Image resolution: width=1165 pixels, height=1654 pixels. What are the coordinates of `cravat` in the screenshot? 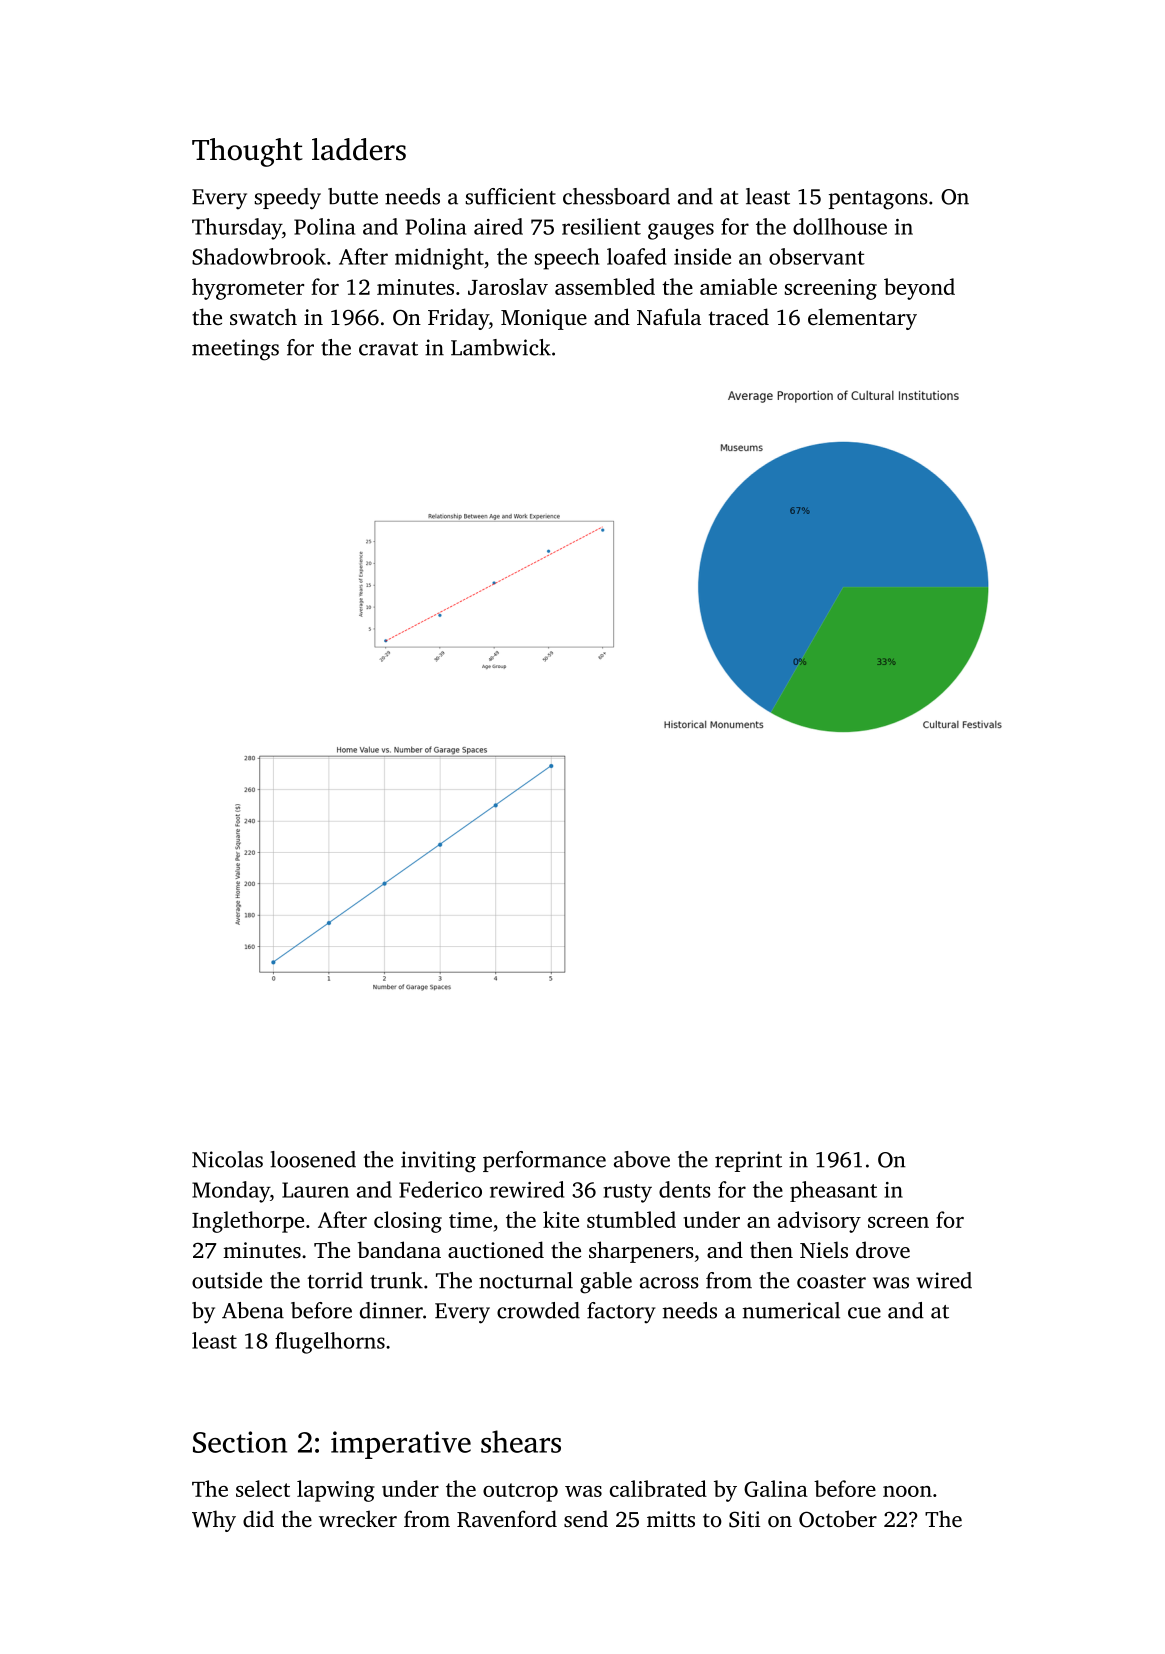 It's located at (388, 349).
